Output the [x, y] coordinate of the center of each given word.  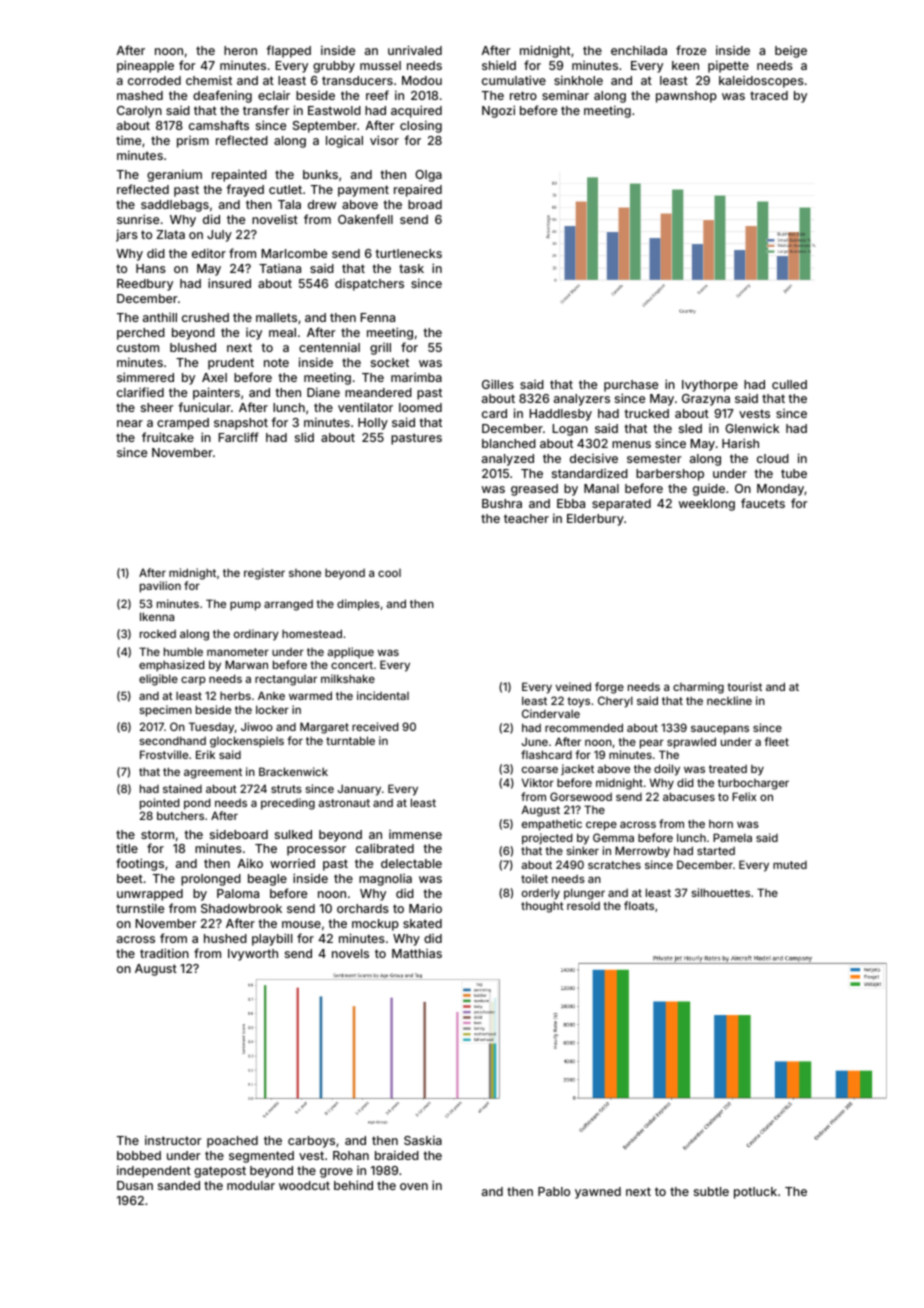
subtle [711, 1191]
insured [229, 283]
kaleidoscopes [761, 82]
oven [414, 1186]
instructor [173, 1140]
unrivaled [415, 50]
